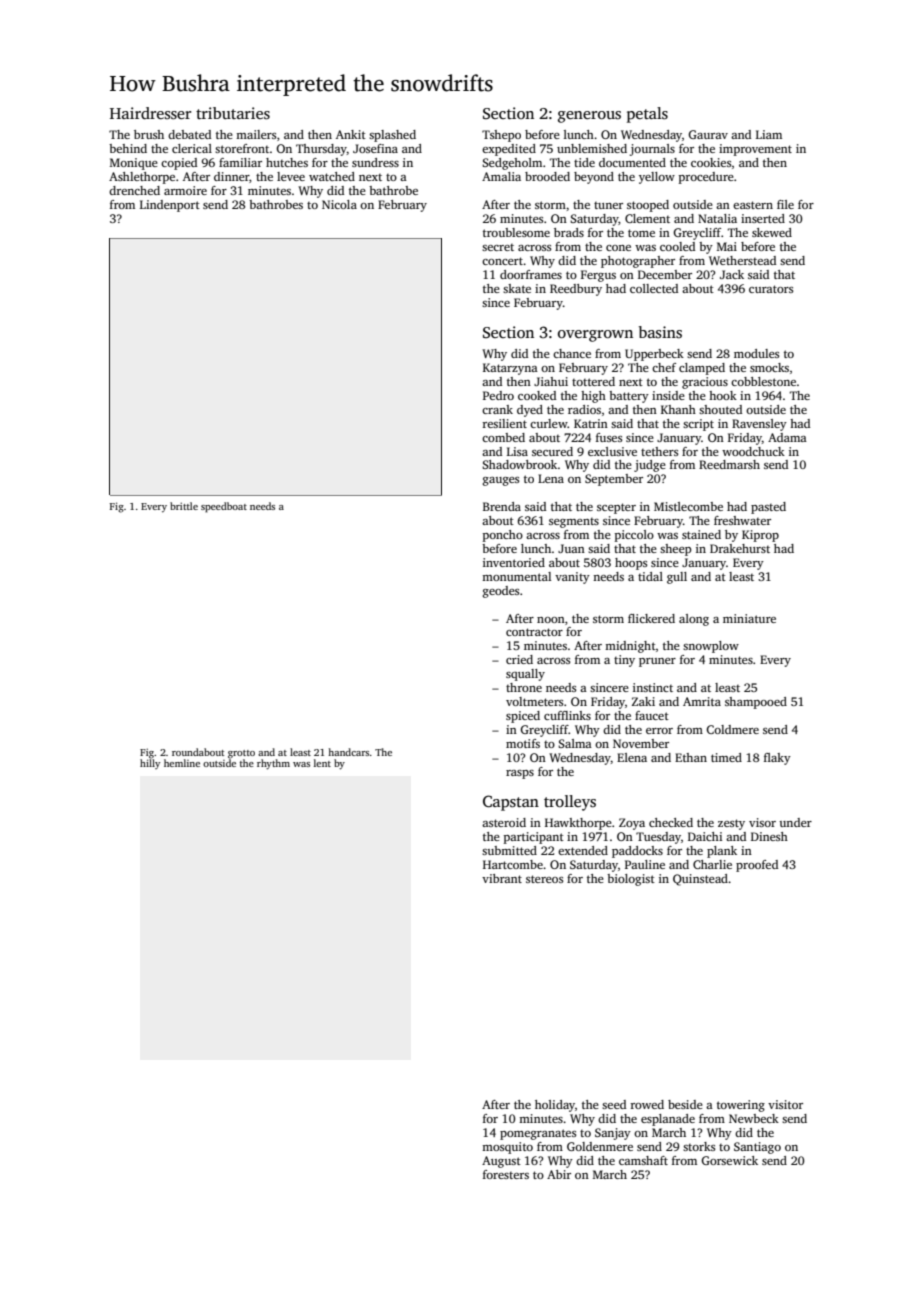 Image resolution: width=924 pixels, height=1308 pixels. What do you see at coordinates (694, 620) in the screenshot?
I see `along` at bounding box center [694, 620].
